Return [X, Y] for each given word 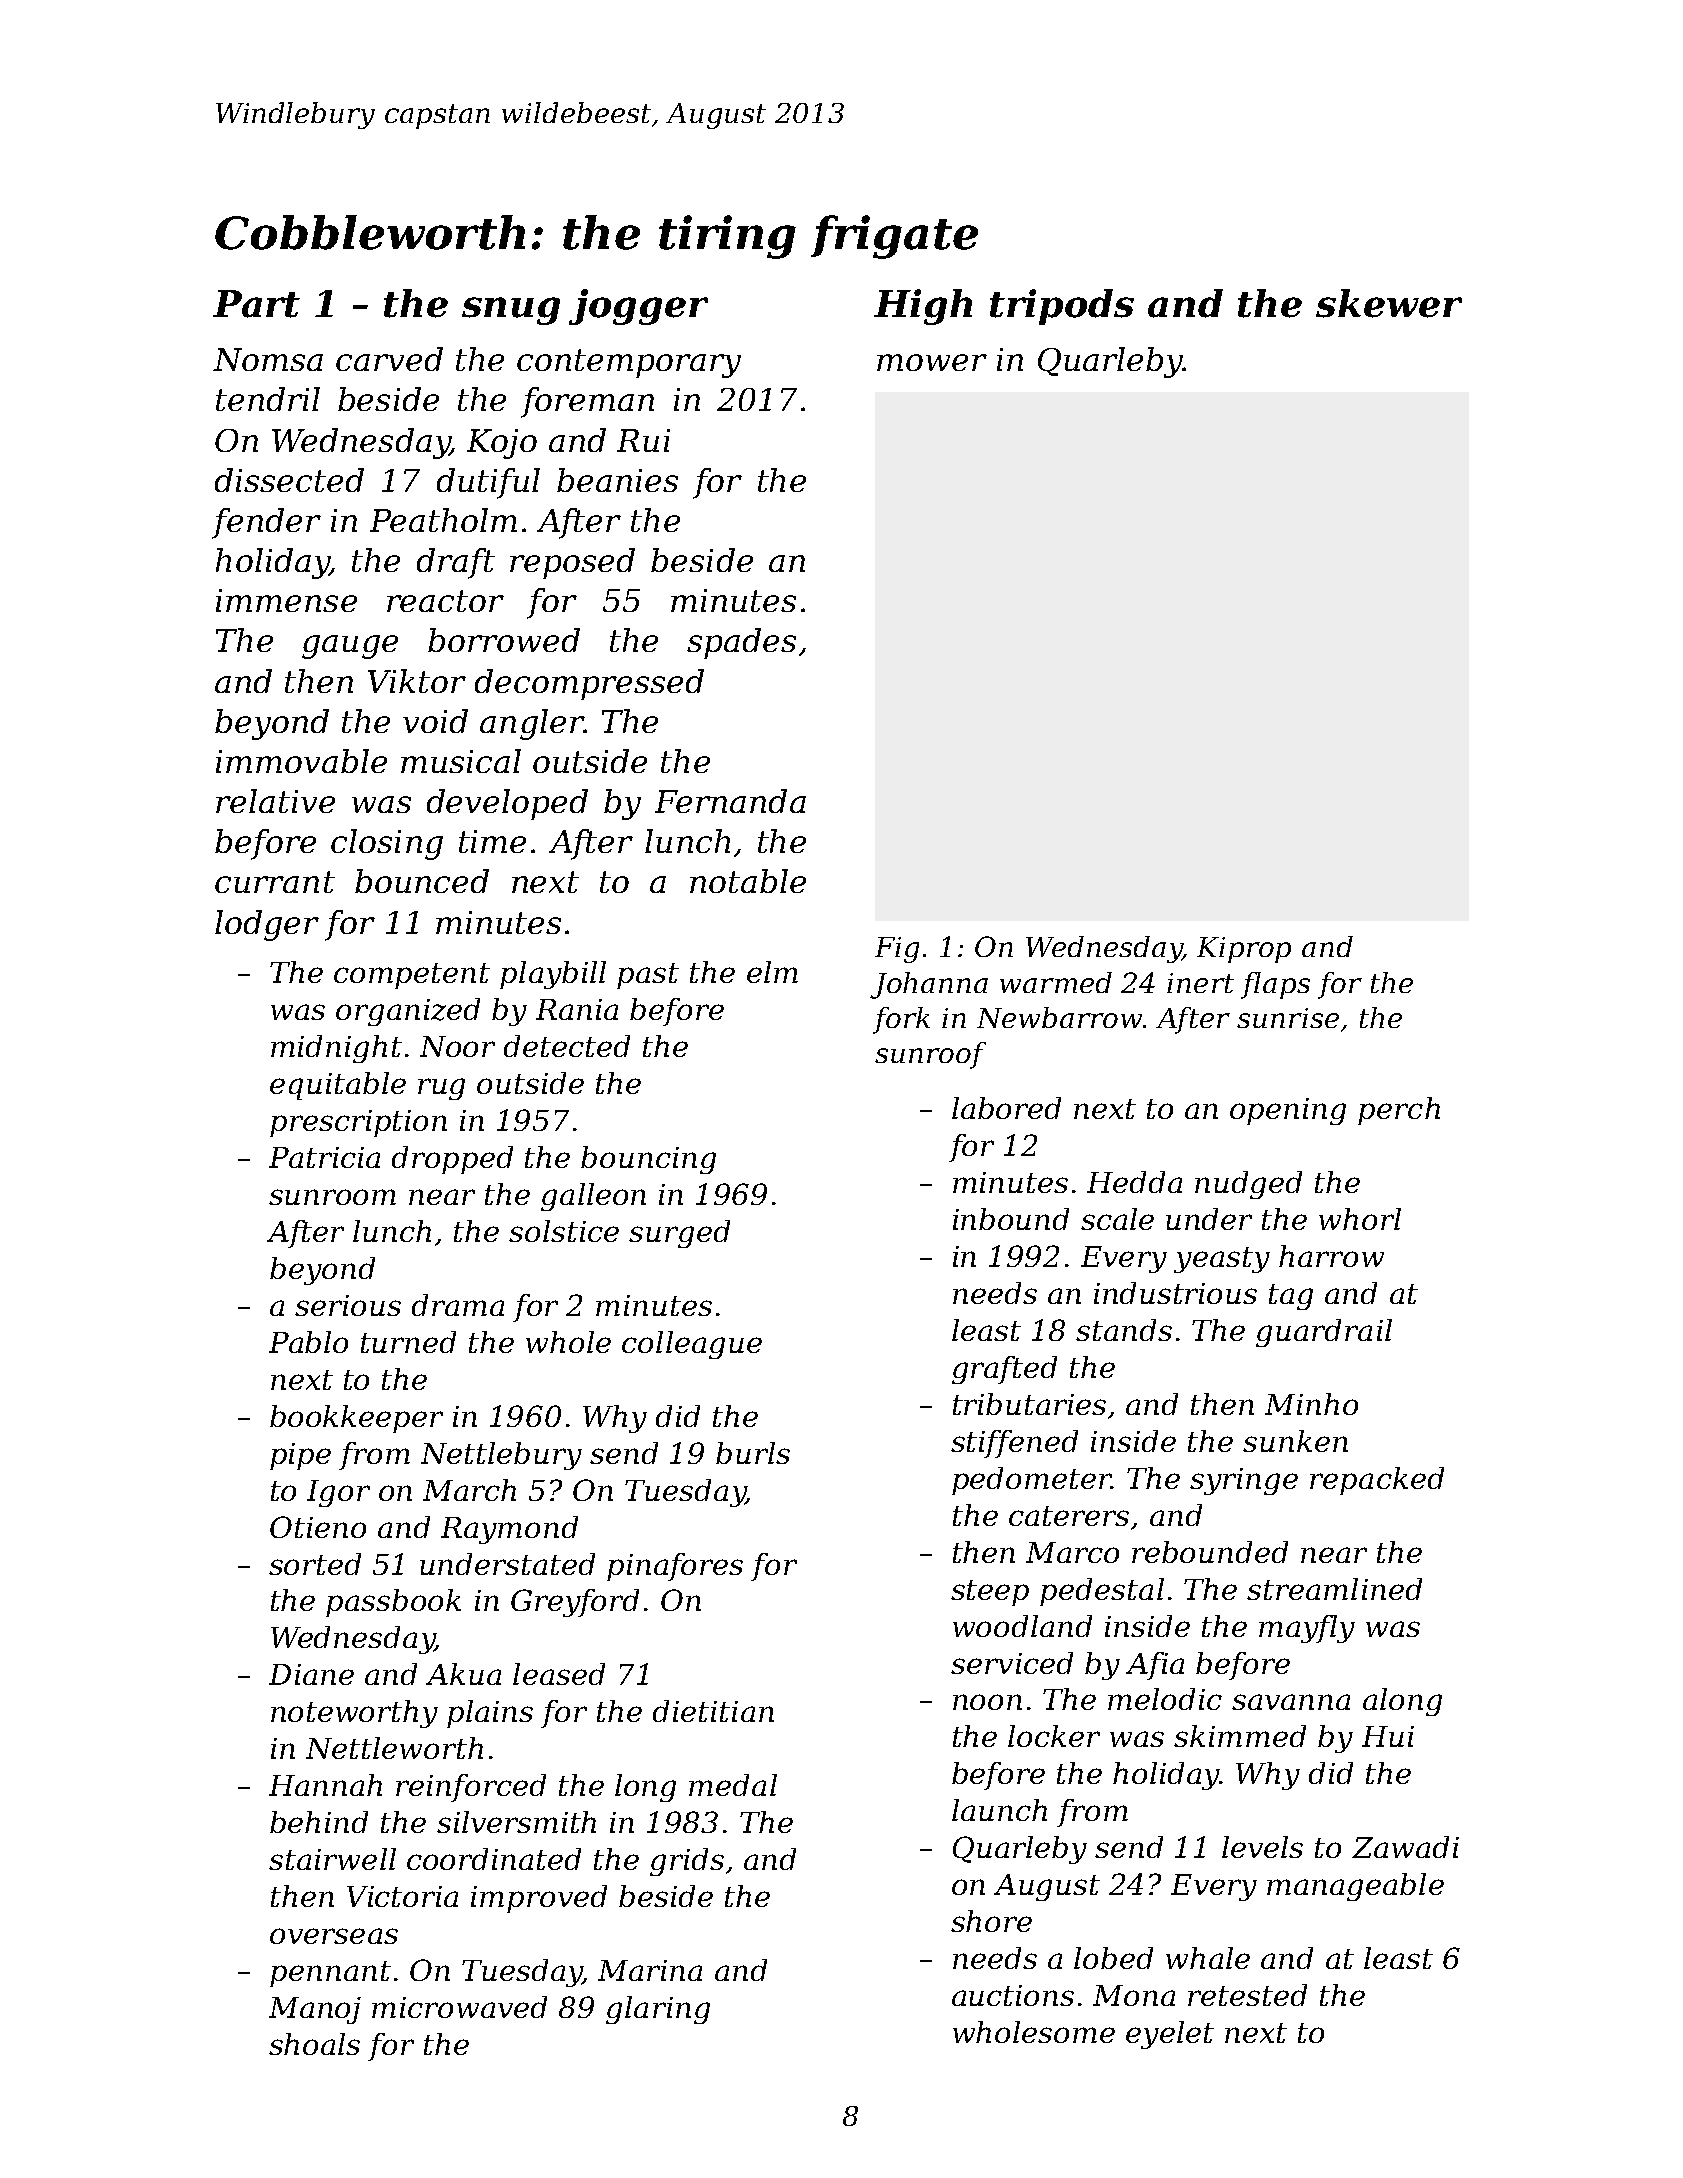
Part [256, 304]
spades [741, 643]
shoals [314, 2044]
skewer [1389, 303]
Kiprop [1244, 950]
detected [567, 1046]
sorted [315, 1564]
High [923, 307]
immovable [301, 761]
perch [1399, 1111]
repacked [1377, 1481]
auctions [1013, 1995]
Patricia [324, 1157]
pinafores [675, 1567]
